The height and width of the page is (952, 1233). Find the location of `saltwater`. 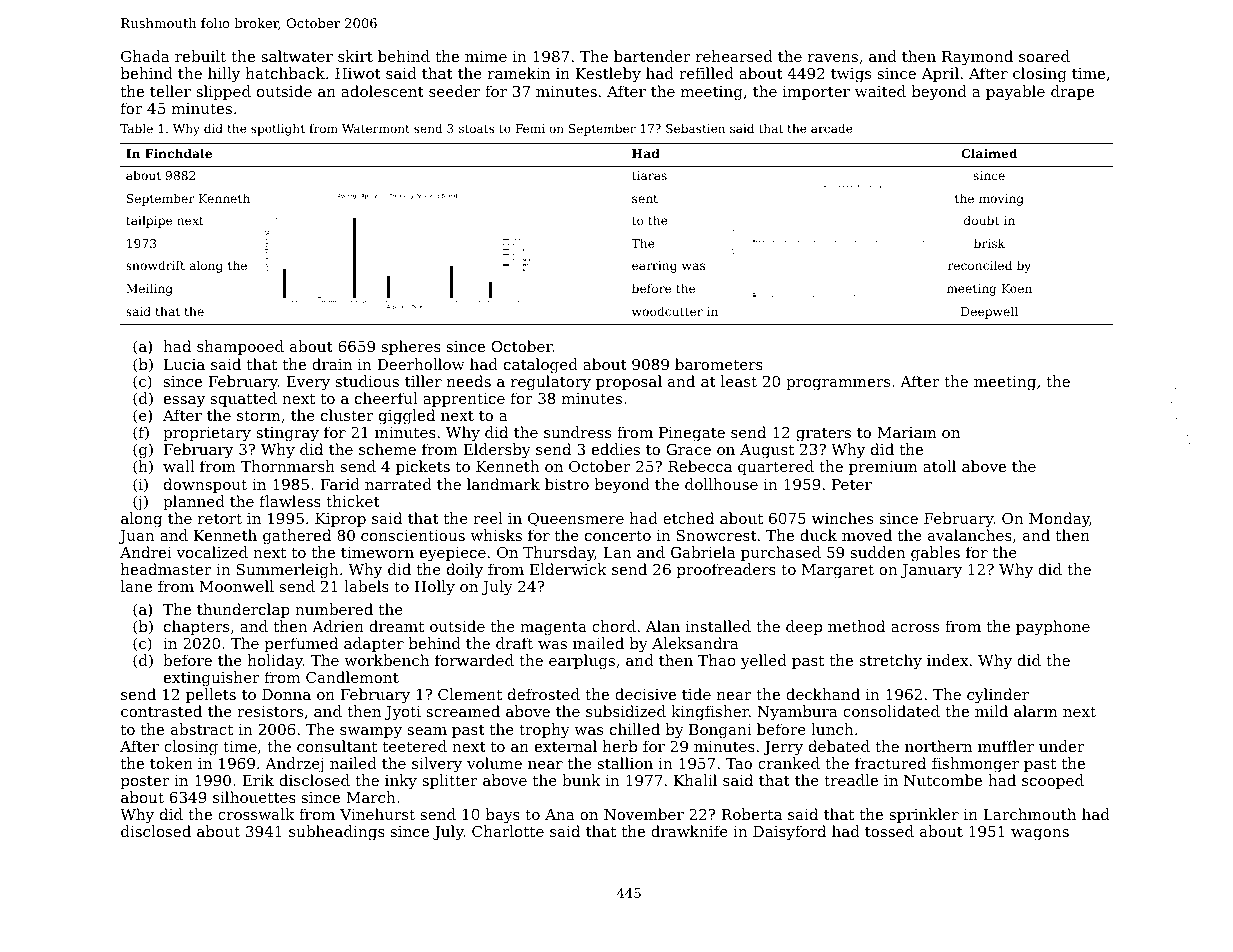

saltwater is located at coordinates (297, 56).
